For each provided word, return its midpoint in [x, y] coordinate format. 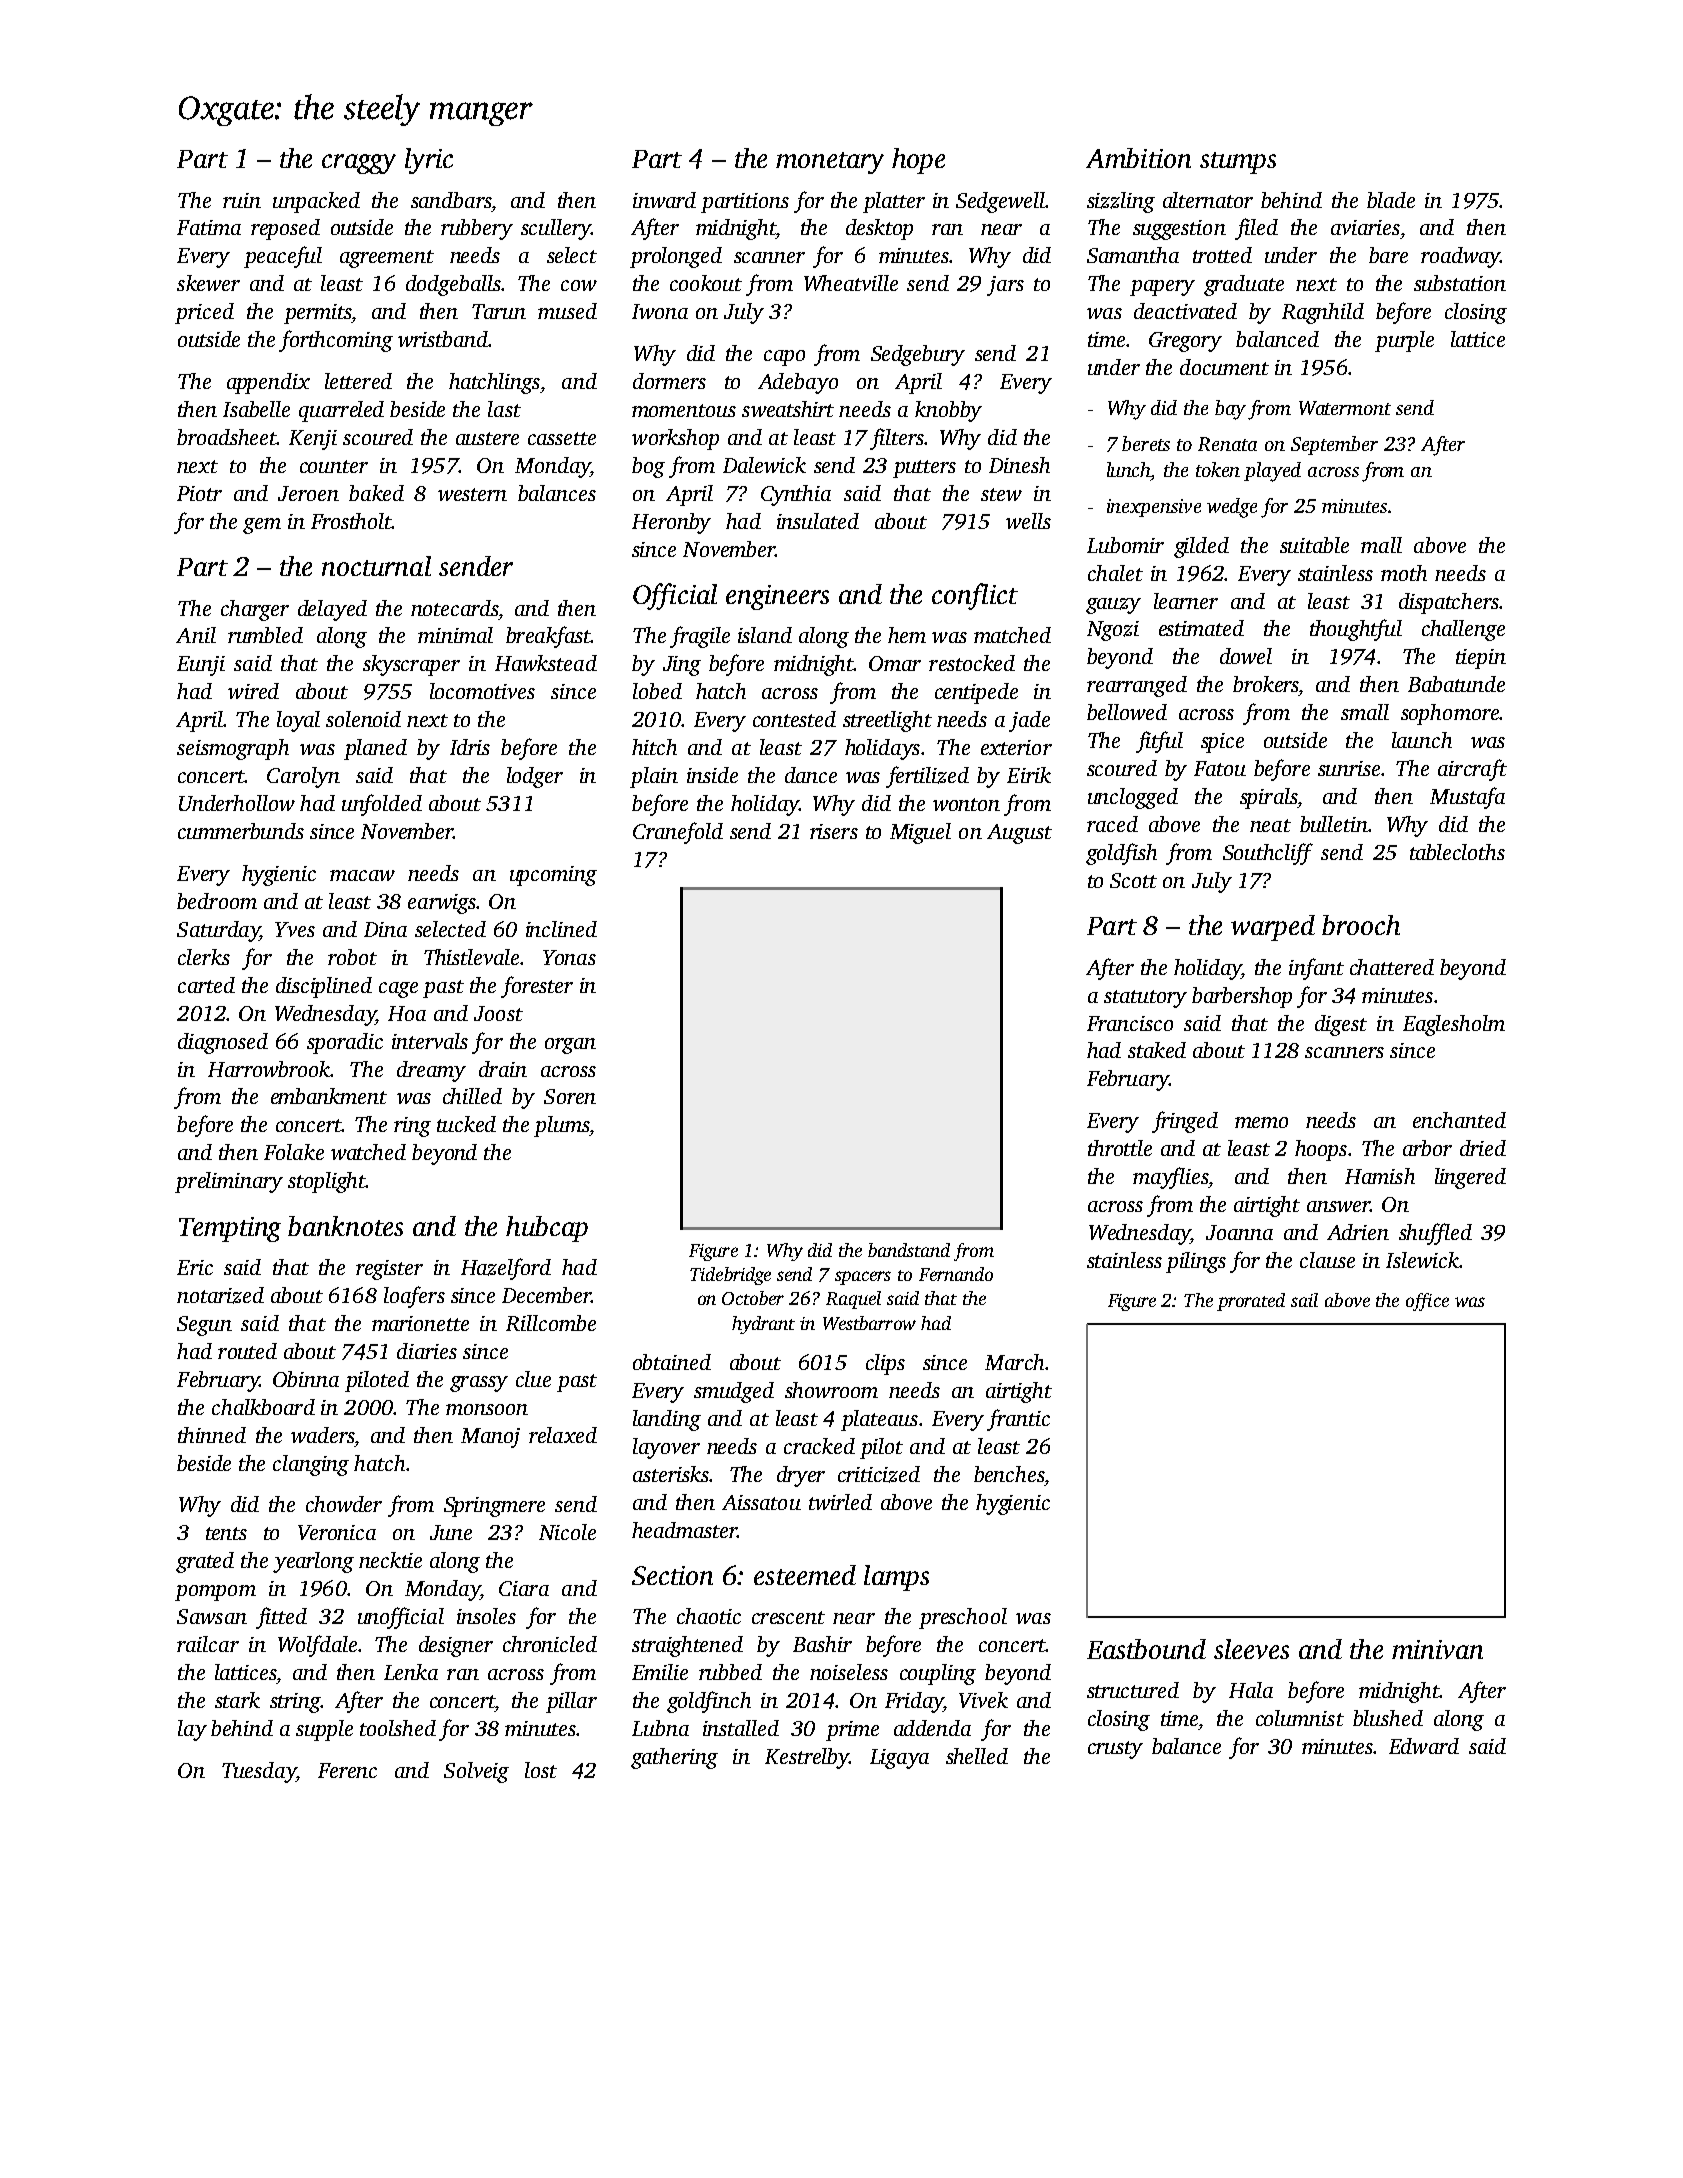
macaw [362, 875]
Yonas [569, 957]
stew [1001, 494]
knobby [948, 411]
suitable [1314, 545]
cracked [819, 1446]
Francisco [1130, 1023]
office [1427, 1302]
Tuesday [259, 1772]
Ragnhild [1323, 313]
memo [1261, 1122]
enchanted [1459, 1120]
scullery [556, 229]
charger [255, 610]
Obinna [306, 1379]
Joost [498, 1013]
